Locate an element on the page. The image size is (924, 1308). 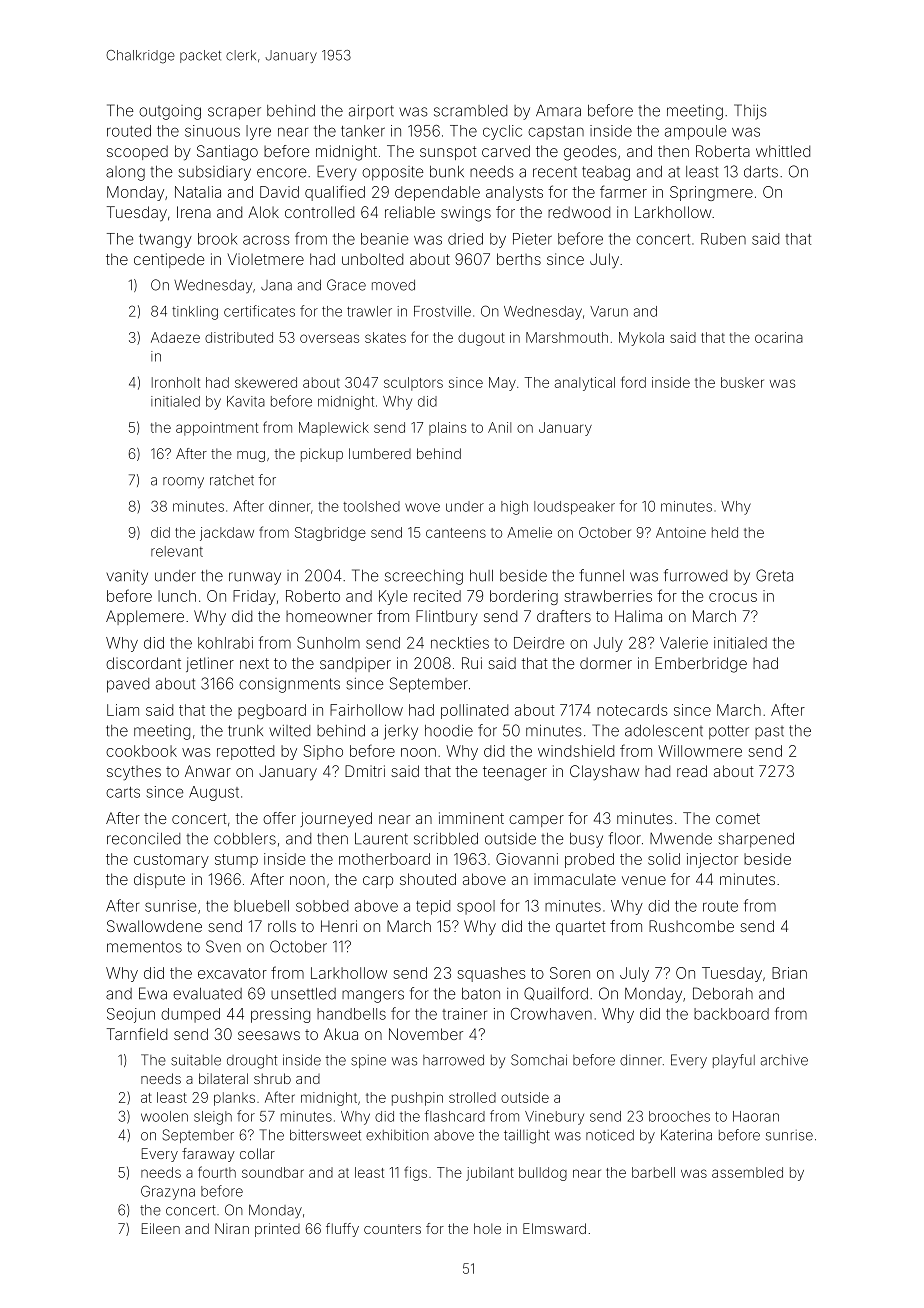
outgoing is located at coordinates (170, 112).
